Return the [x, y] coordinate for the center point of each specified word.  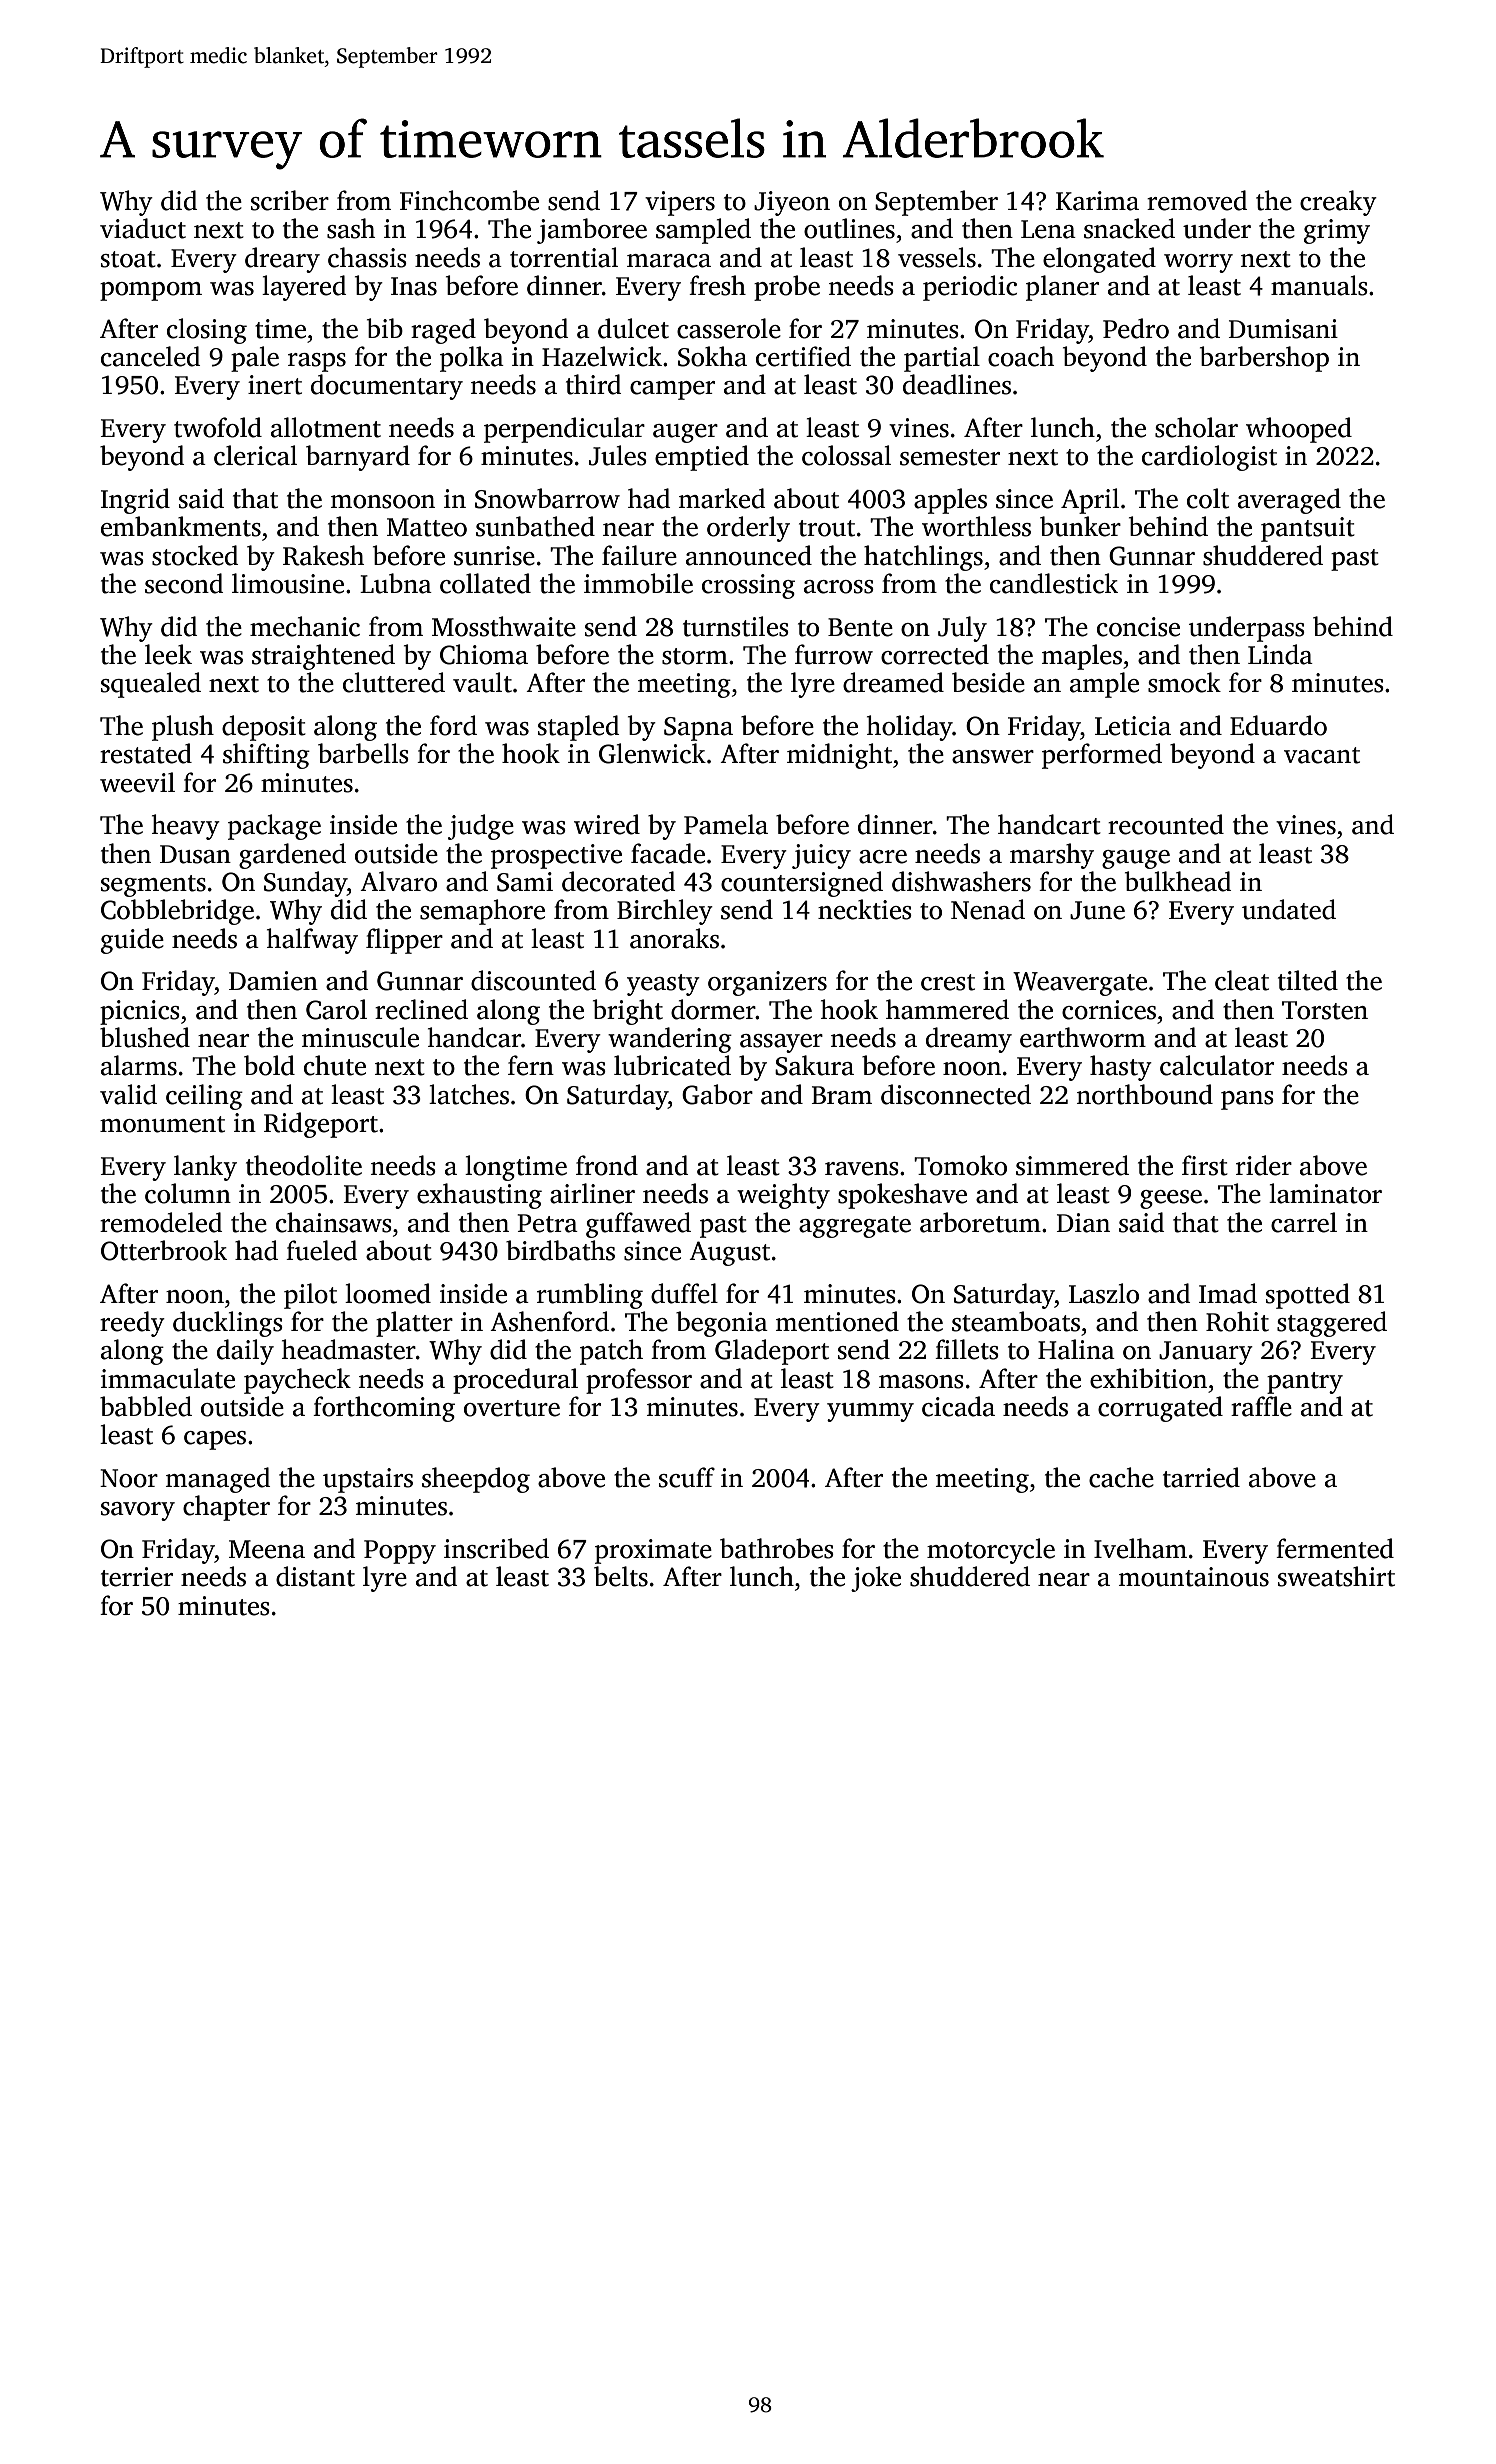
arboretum [980, 1222]
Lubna [396, 583]
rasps [317, 362]
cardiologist [1209, 458]
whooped [1299, 430]
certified [803, 356]
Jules [618, 455]
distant [315, 1576]
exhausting [479, 1196]
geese [1171, 1199]
